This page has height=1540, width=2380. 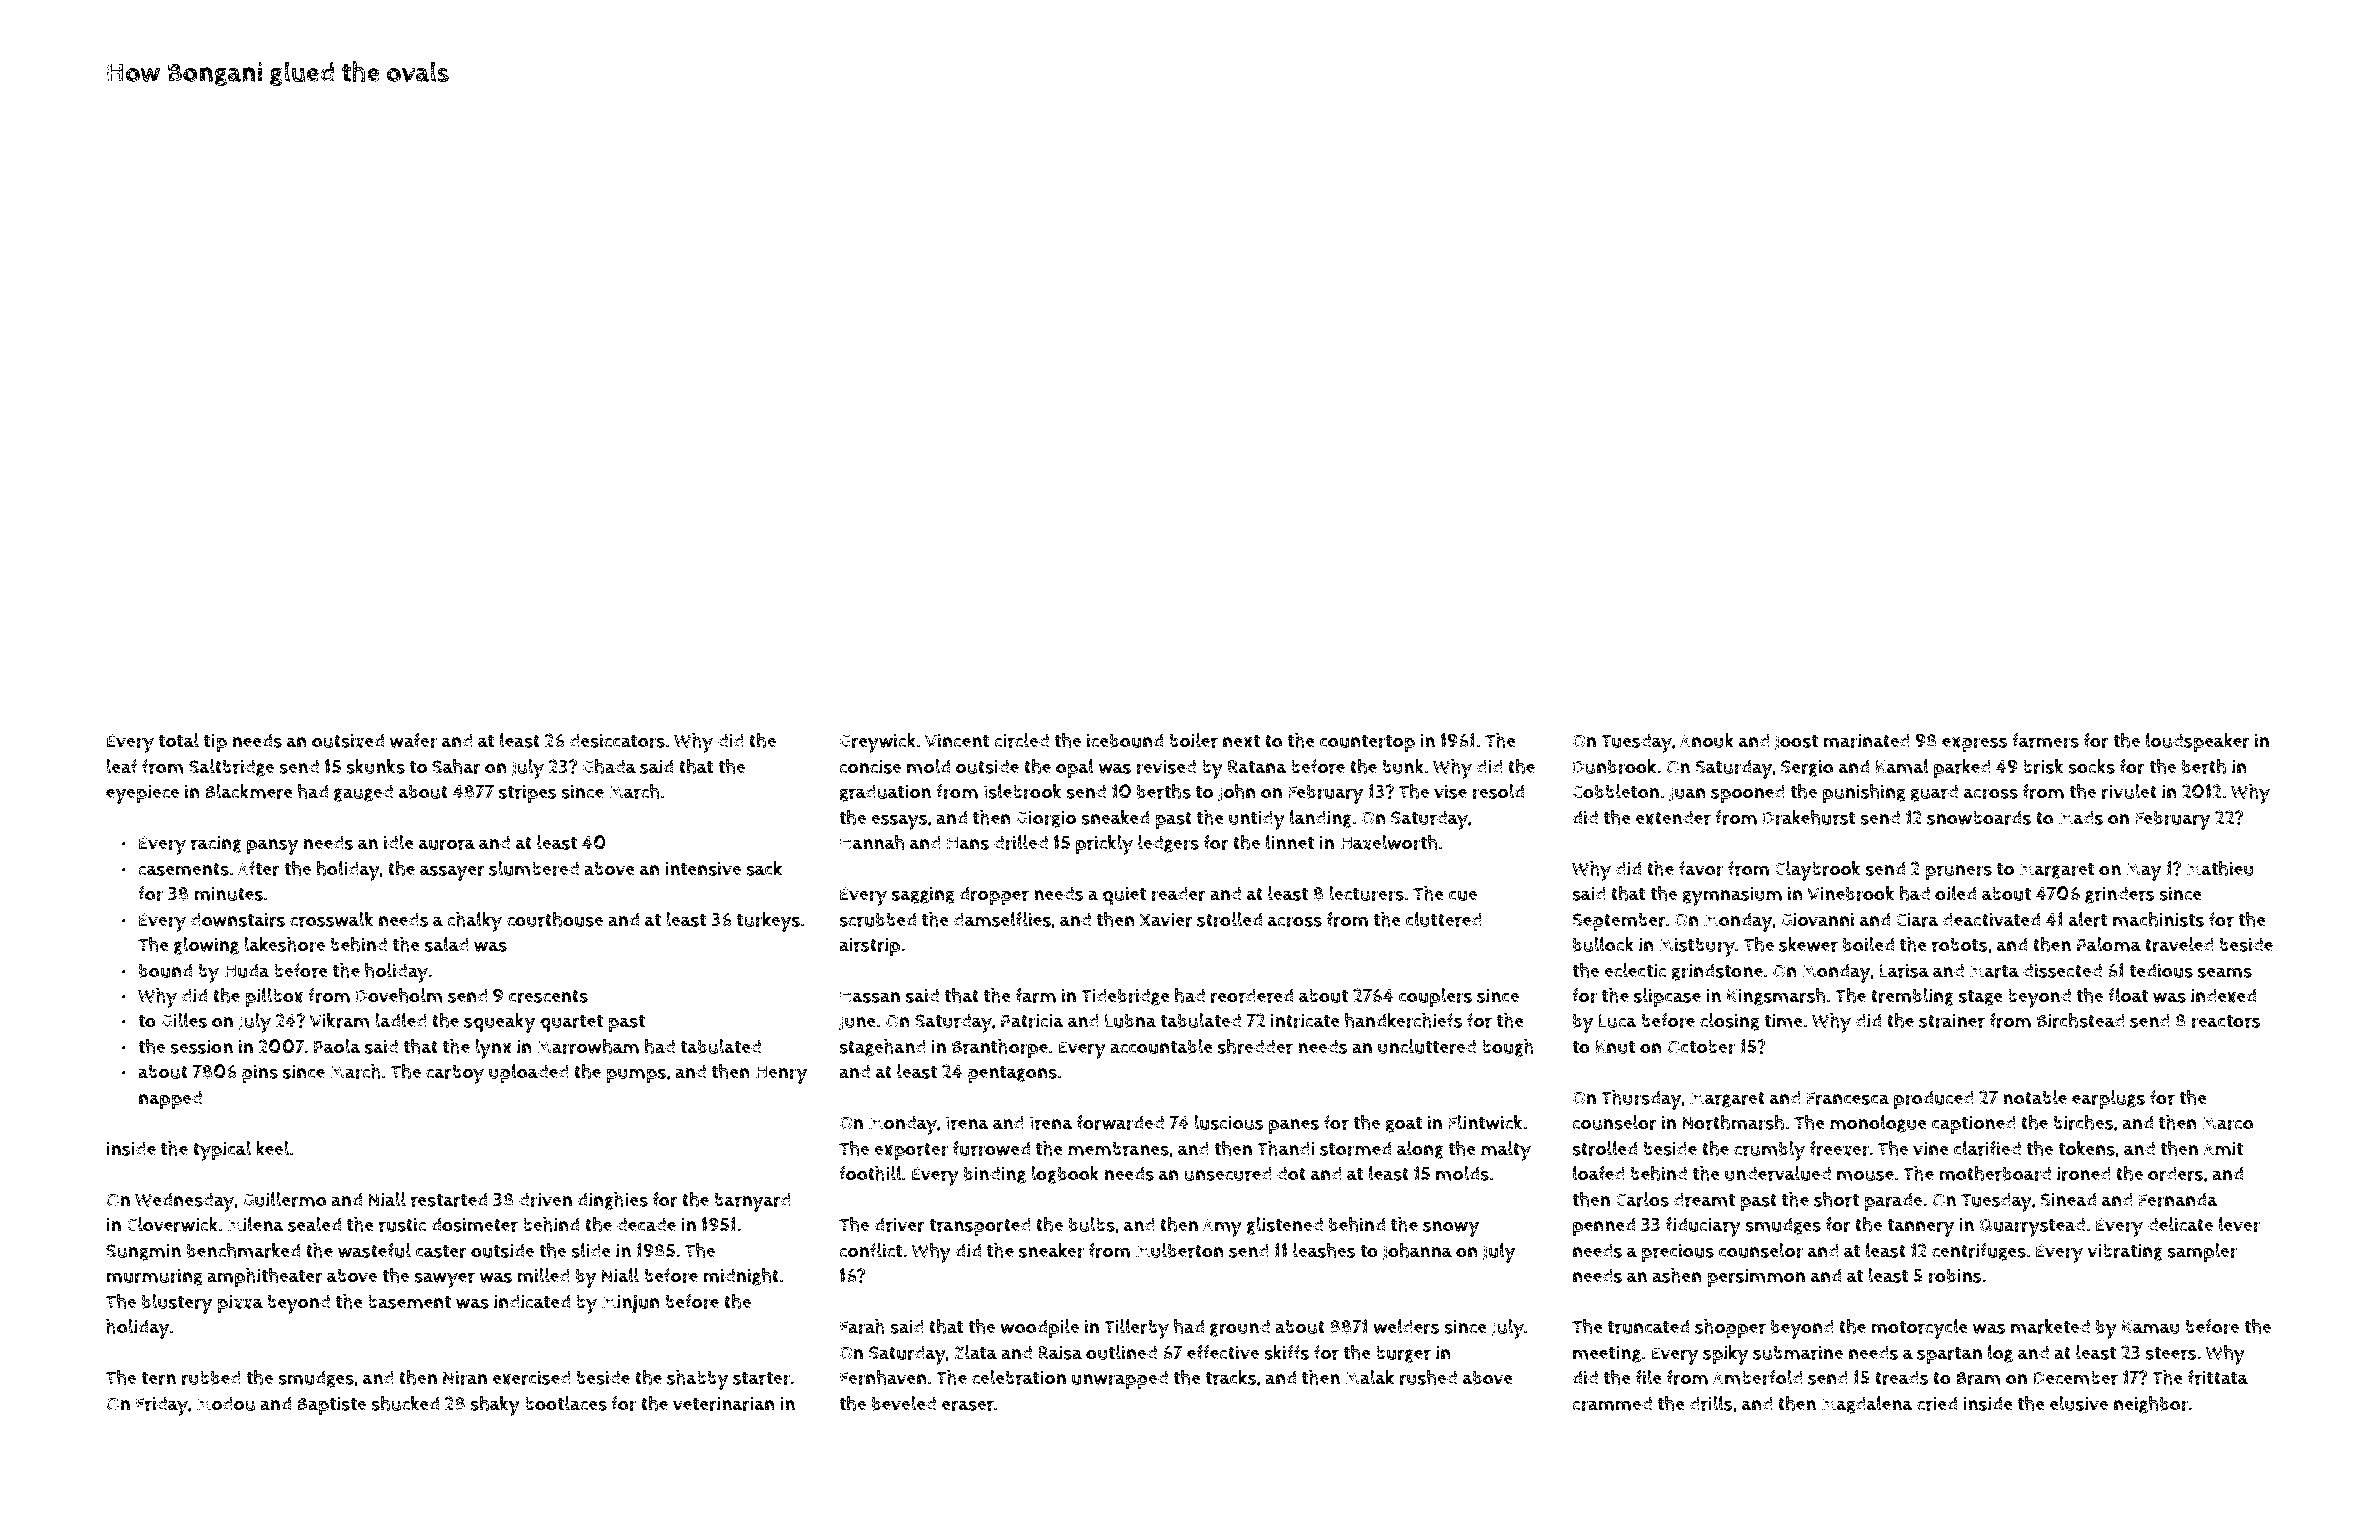 I want to click on Flintwick, so click(x=1485, y=1122).
